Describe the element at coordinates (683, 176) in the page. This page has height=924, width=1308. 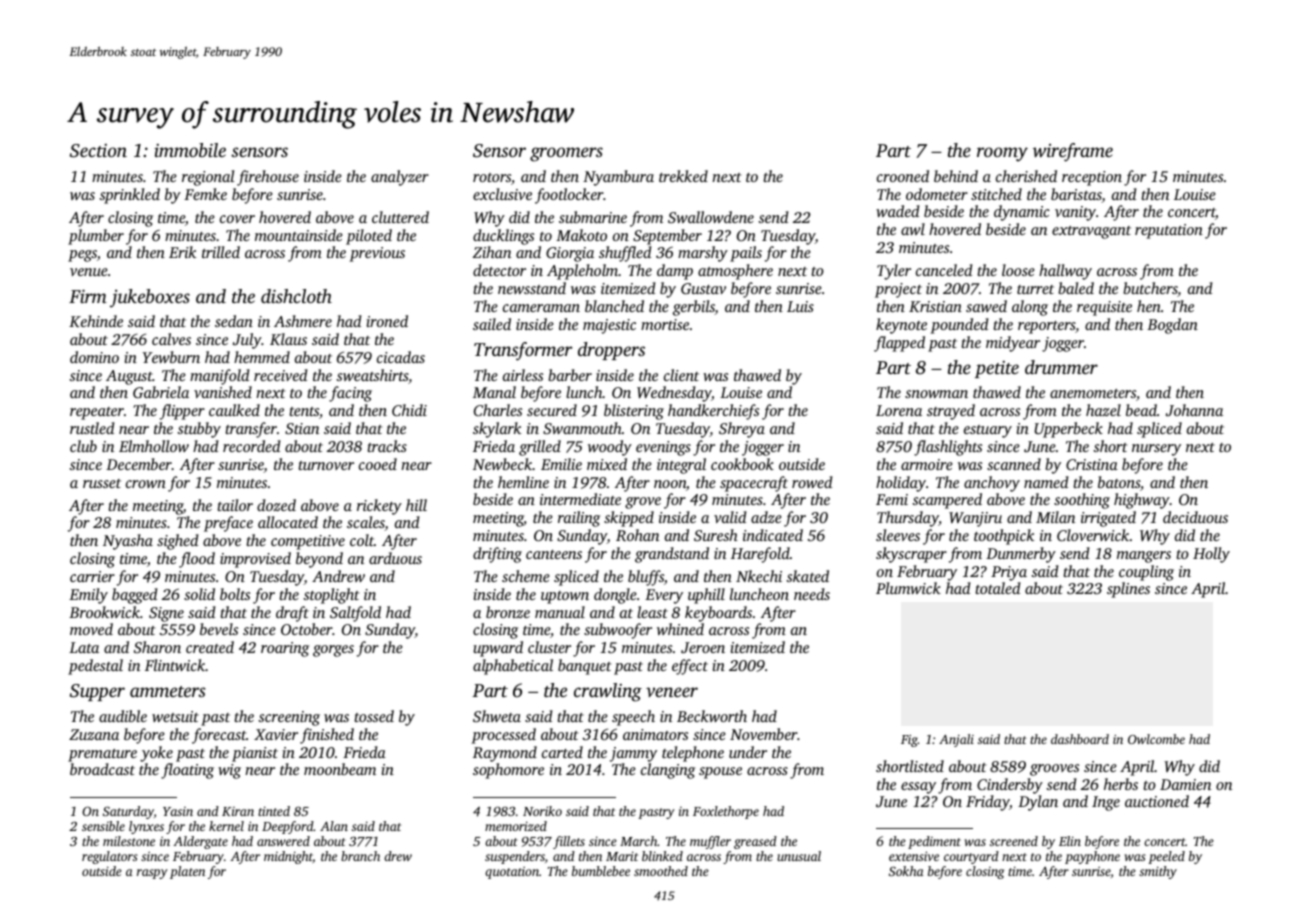
I see `trekked` at that location.
